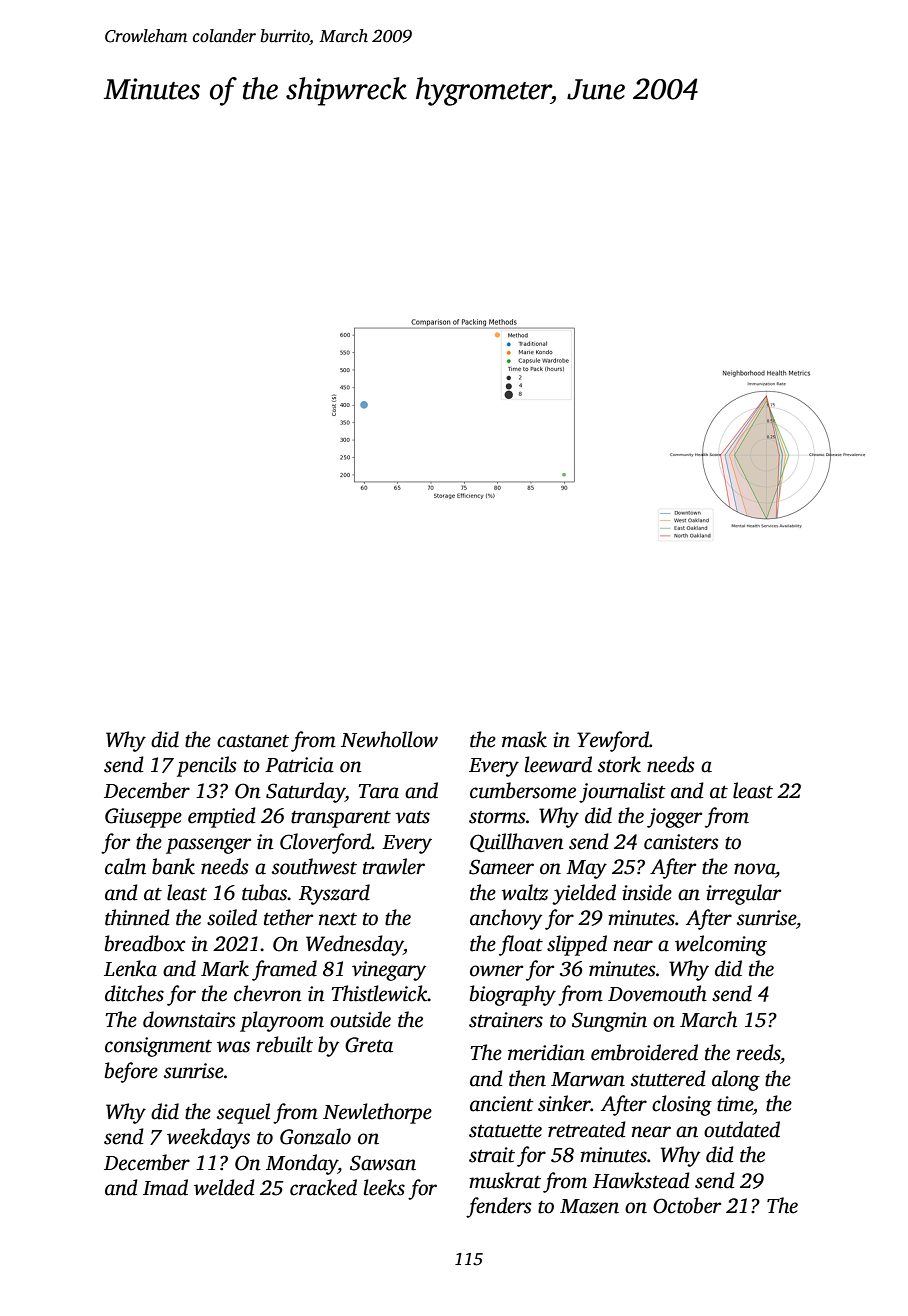 The height and width of the screenshot is (1316, 908). I want to click on Newhollow, so click(389, 739).
